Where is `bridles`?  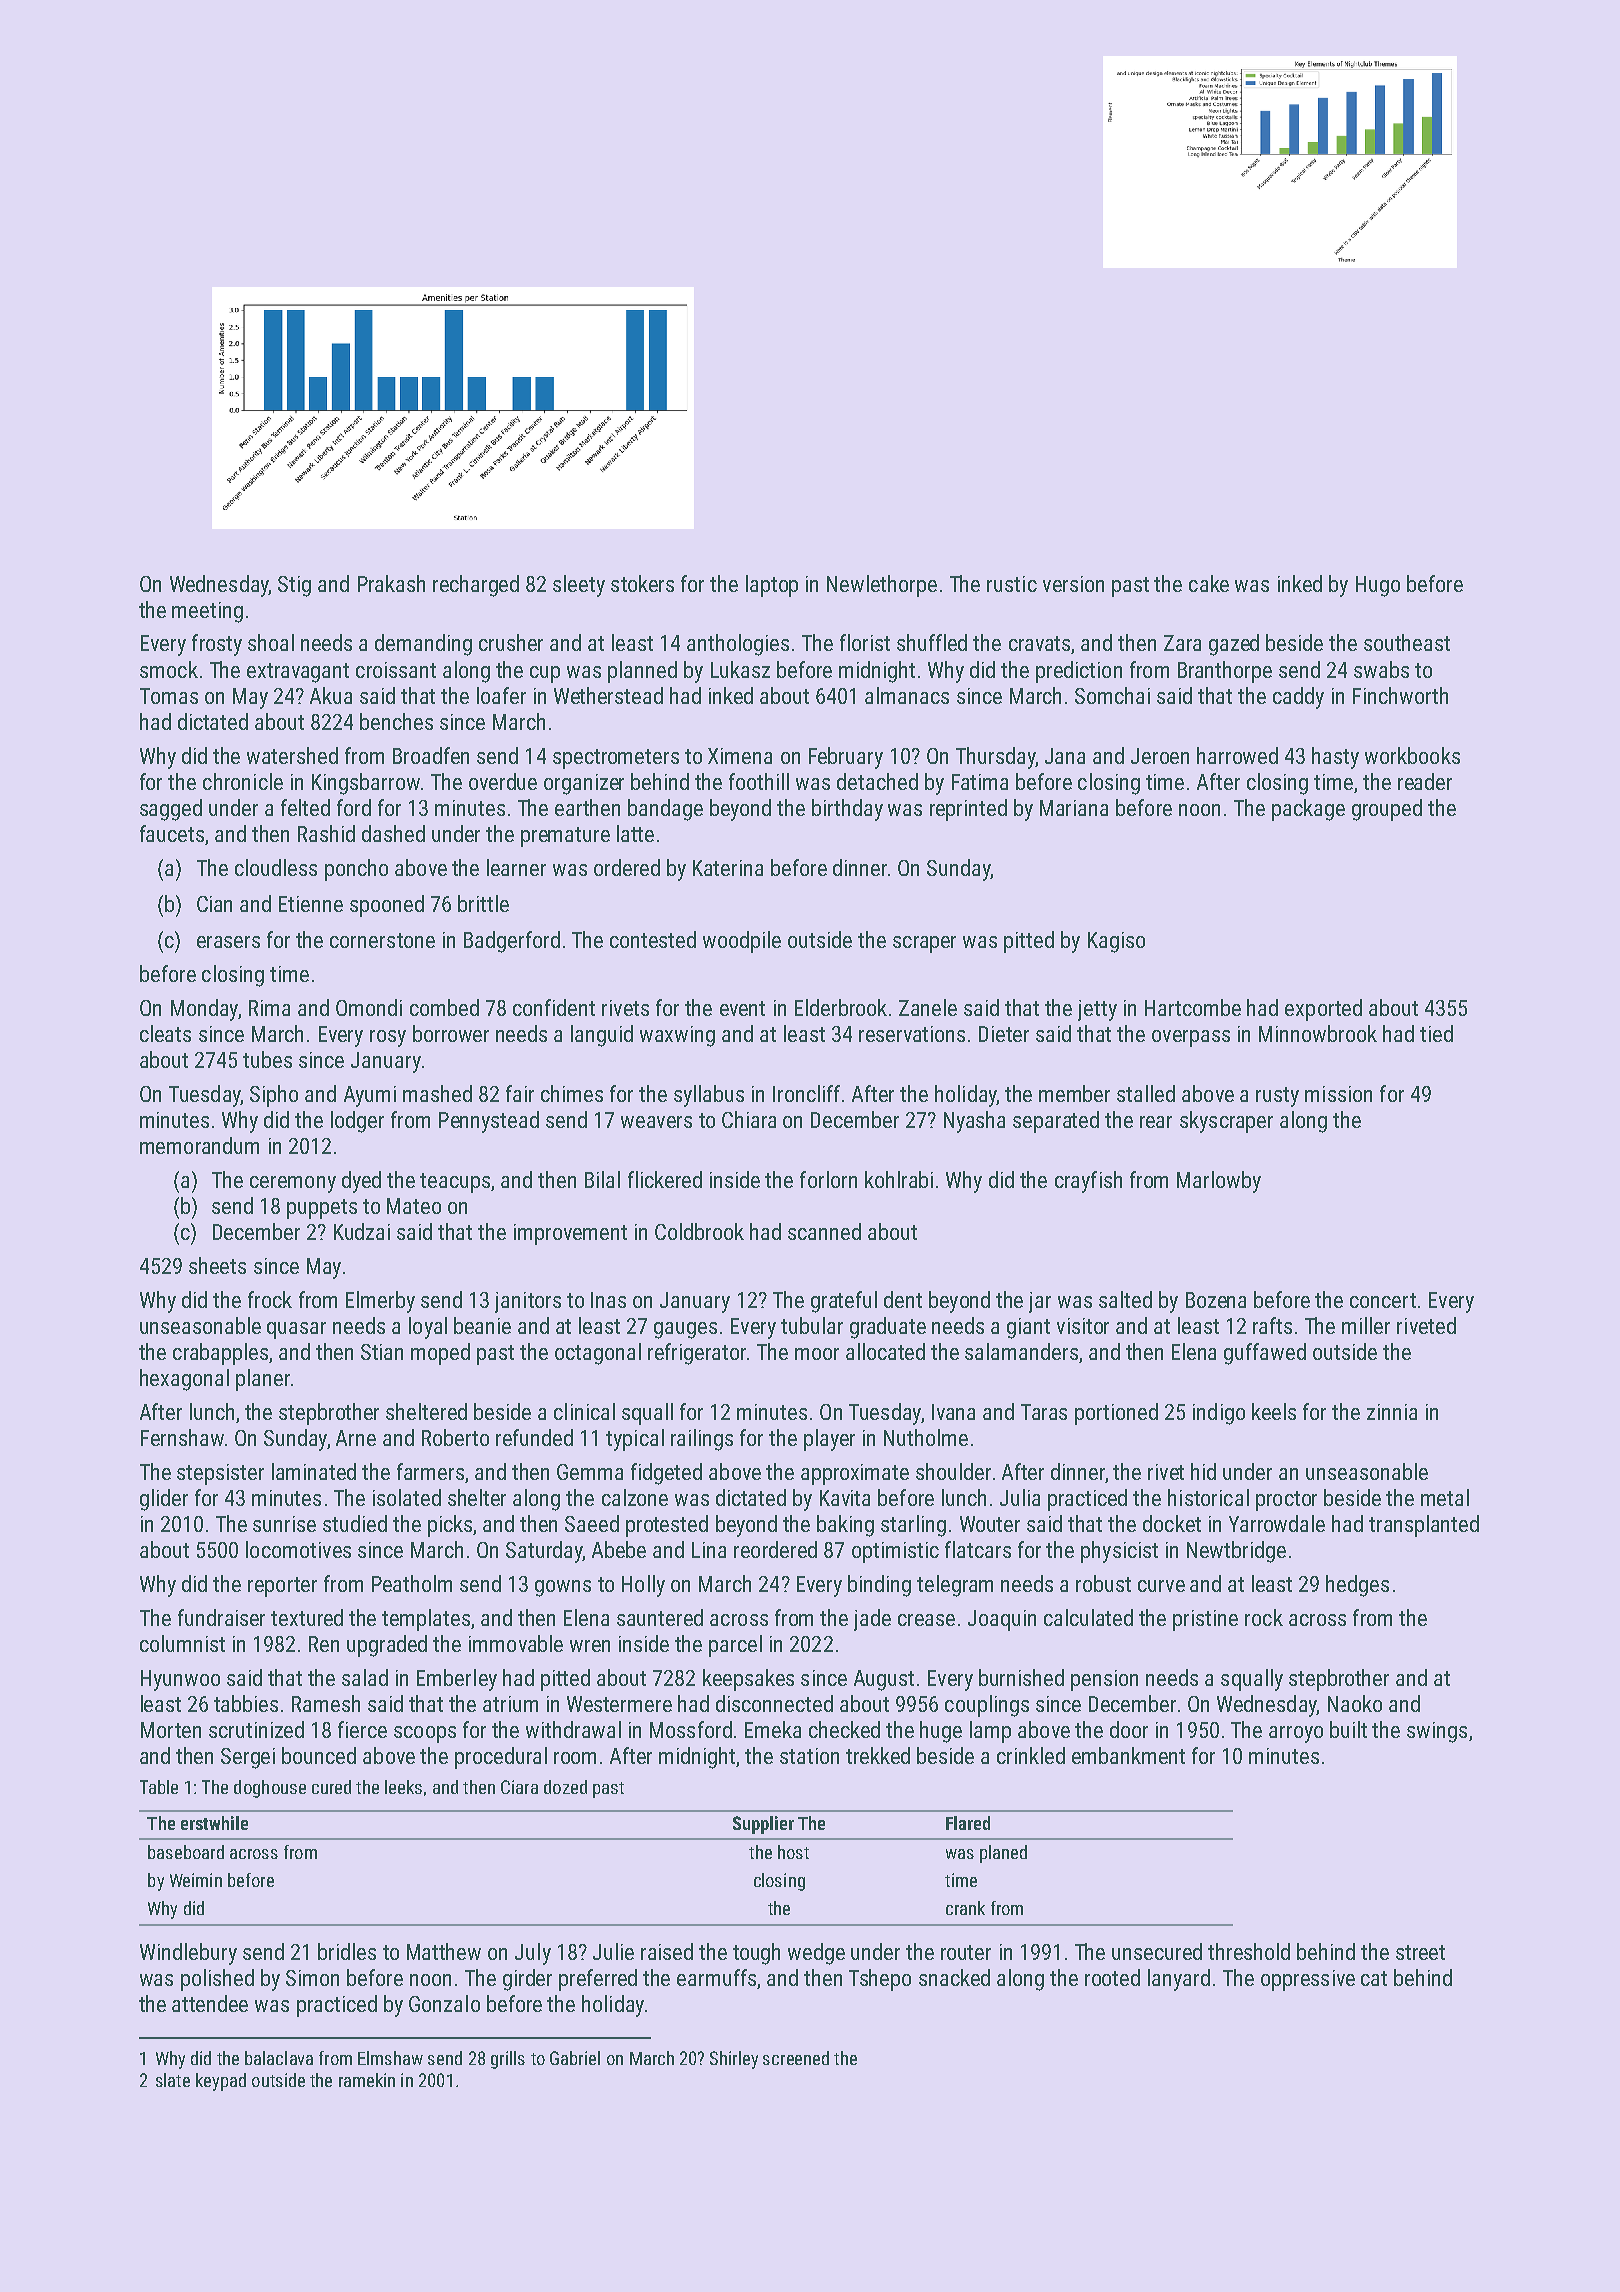 bridles is located at coordinates (347, 1951).
